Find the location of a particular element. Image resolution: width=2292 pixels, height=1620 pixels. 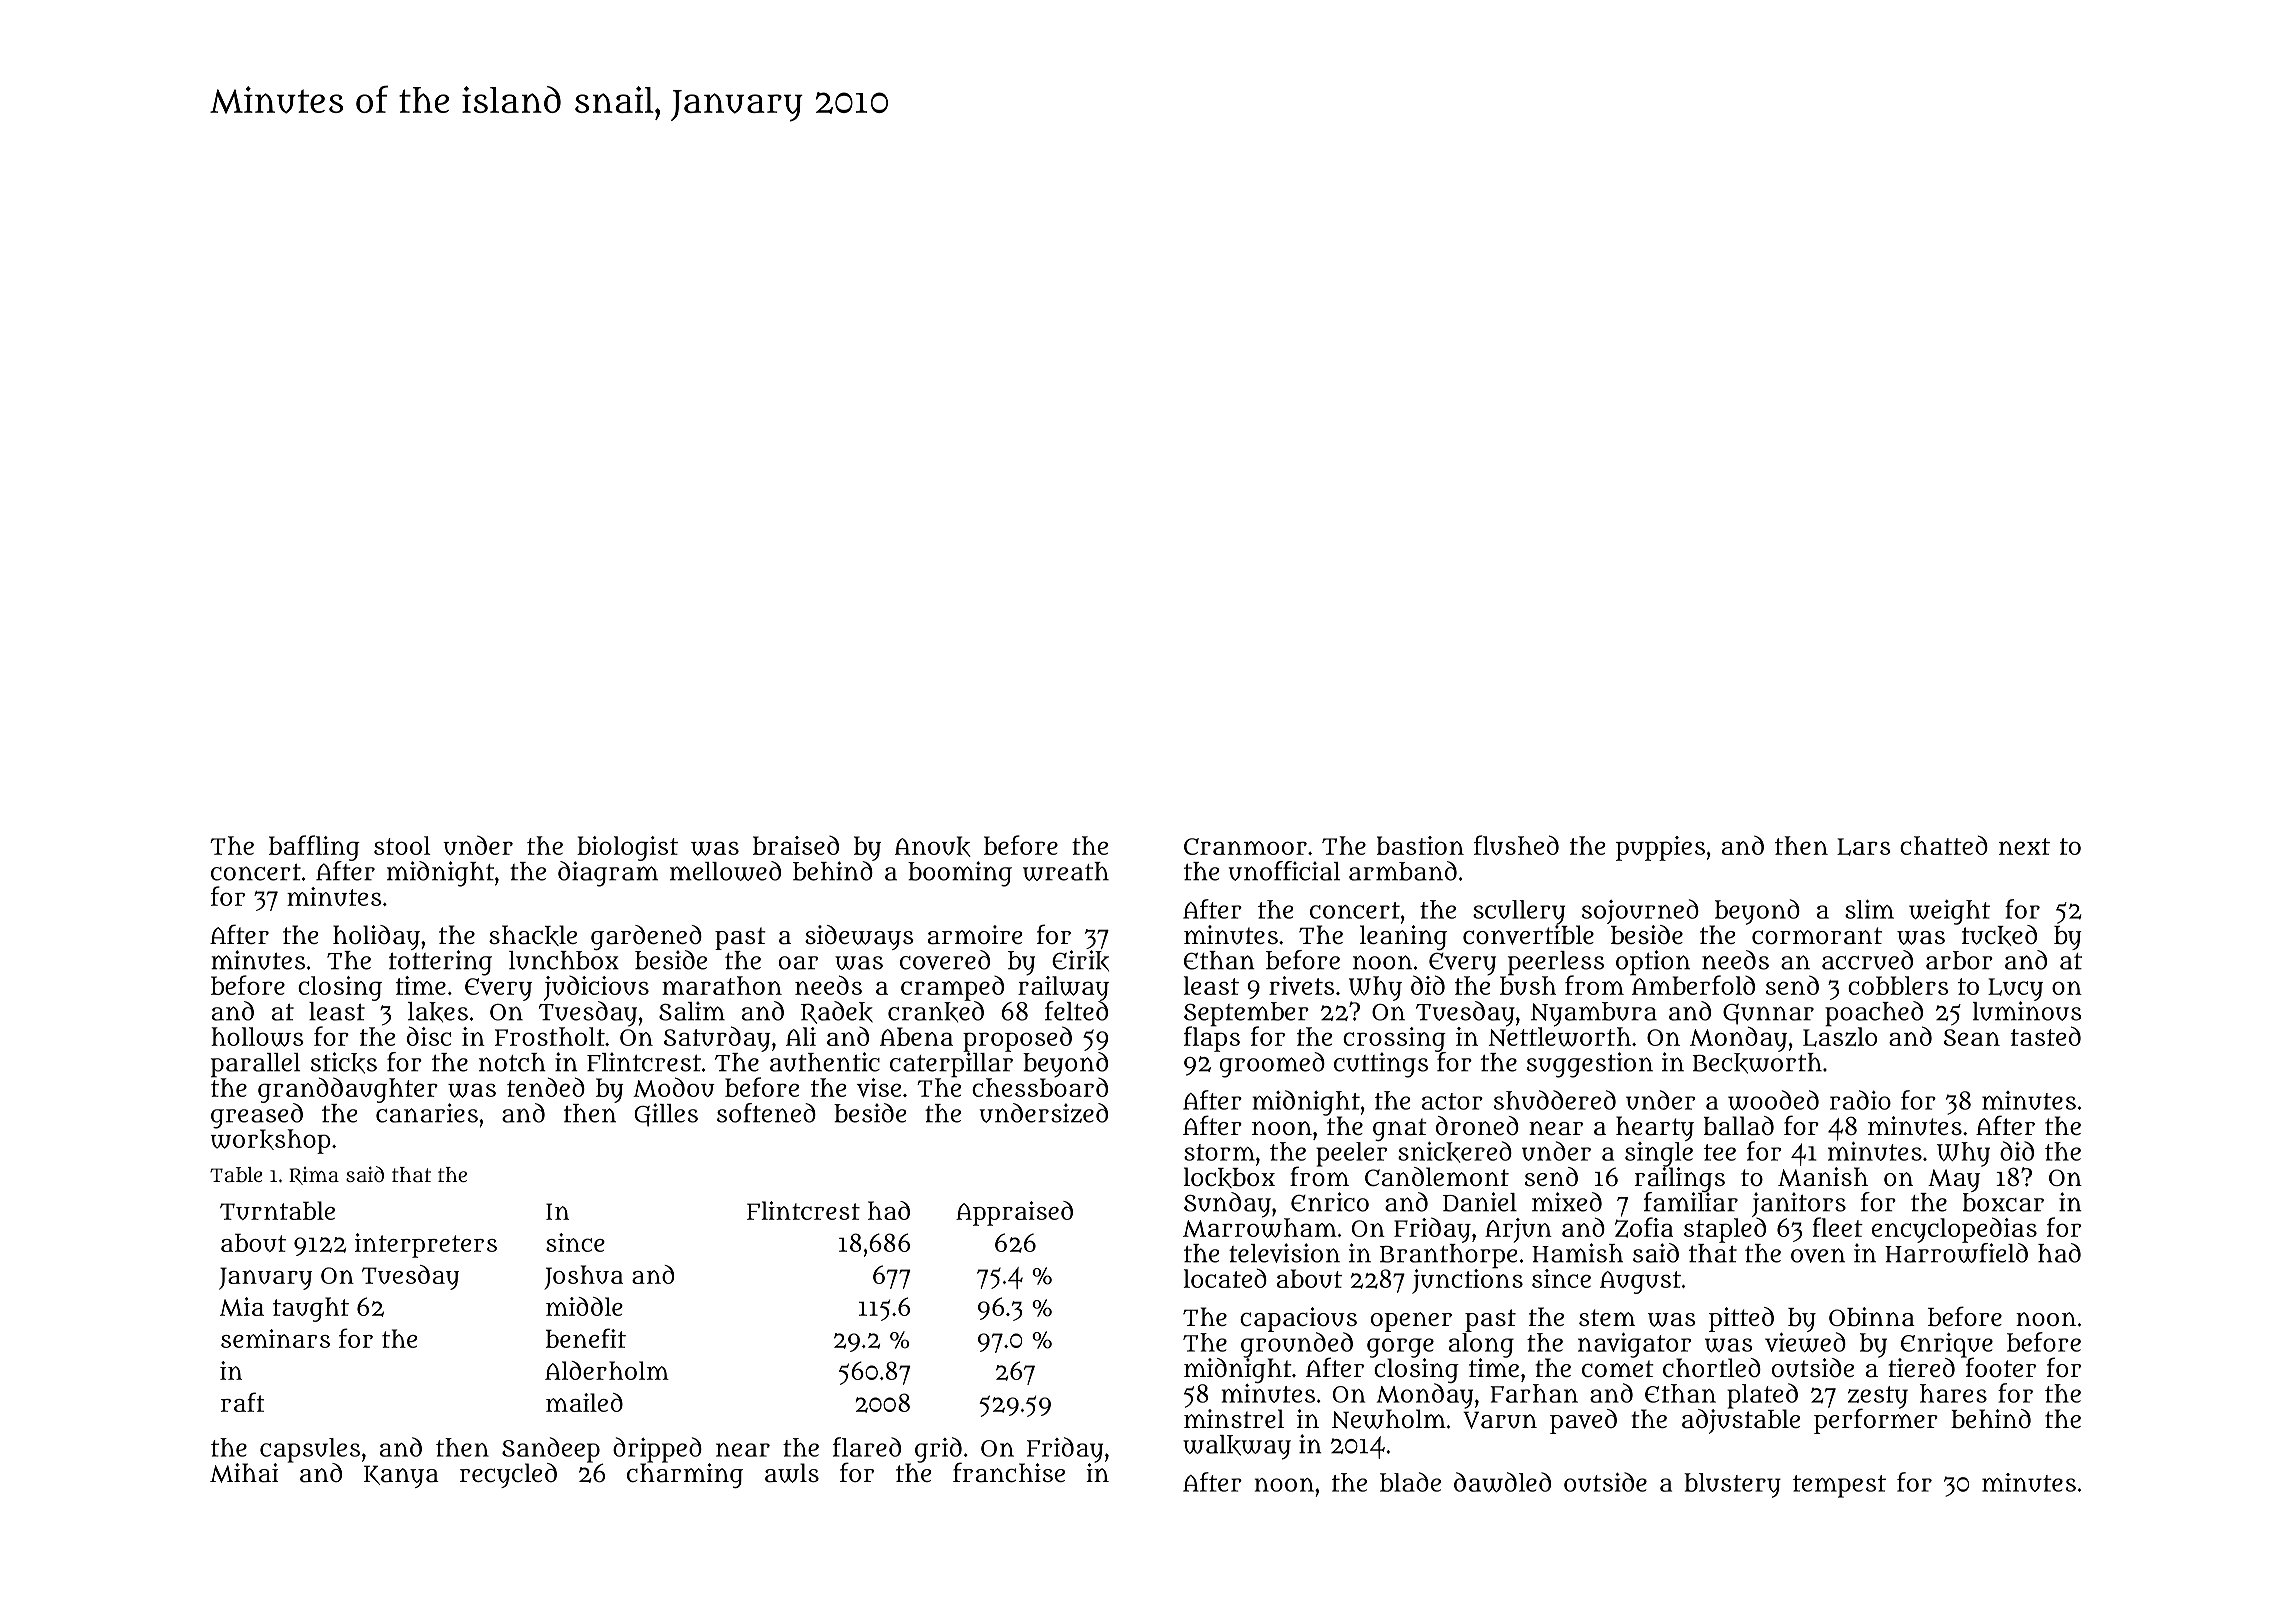

Joshua is located at coordinates (583, 1277).
